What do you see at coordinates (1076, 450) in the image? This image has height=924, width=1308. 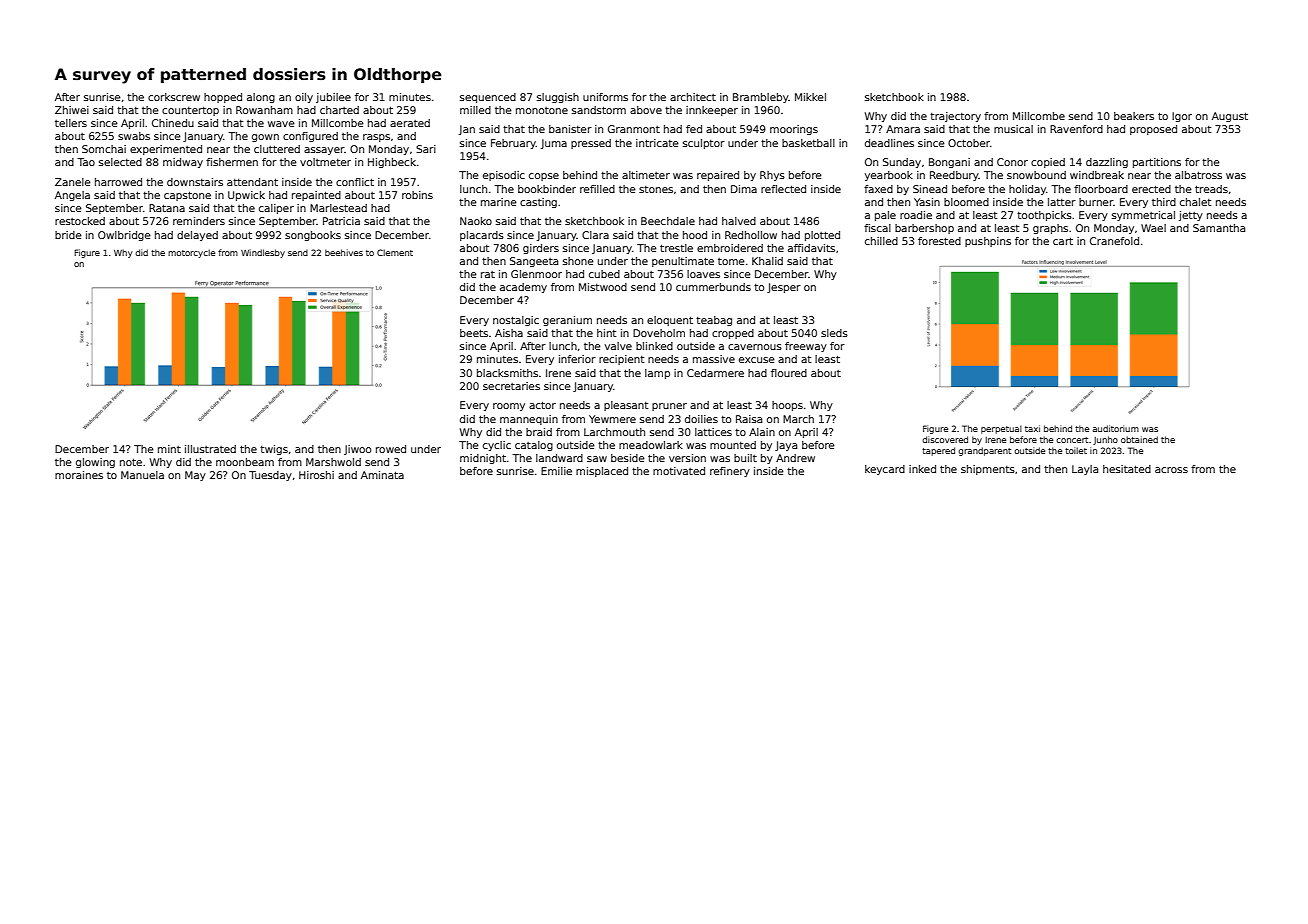 I see `toilet` at bounding box center [1076, 450].
